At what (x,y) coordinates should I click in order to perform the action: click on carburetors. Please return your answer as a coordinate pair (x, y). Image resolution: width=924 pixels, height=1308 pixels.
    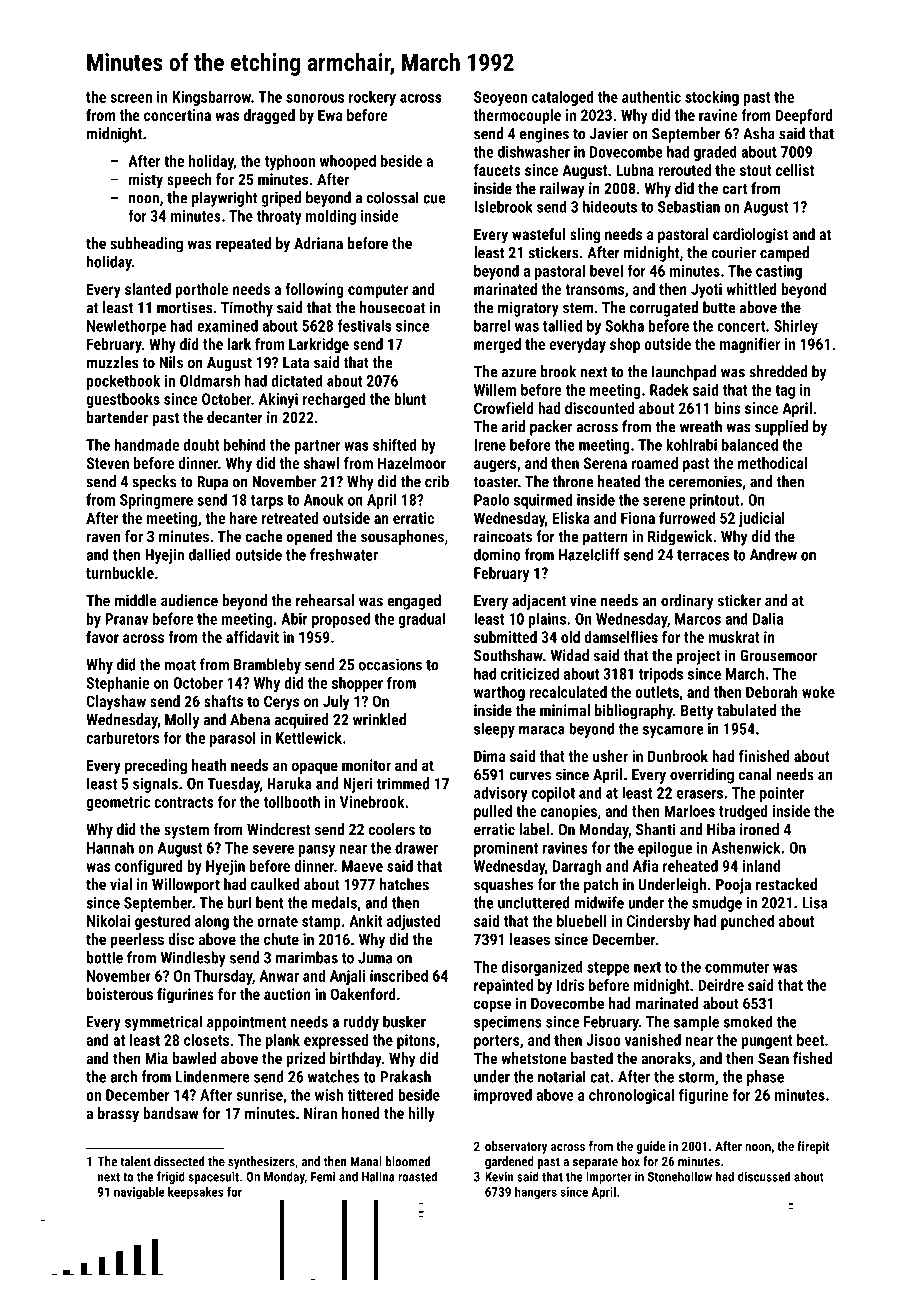
    Looking at the image, I should click on (122, 737).
